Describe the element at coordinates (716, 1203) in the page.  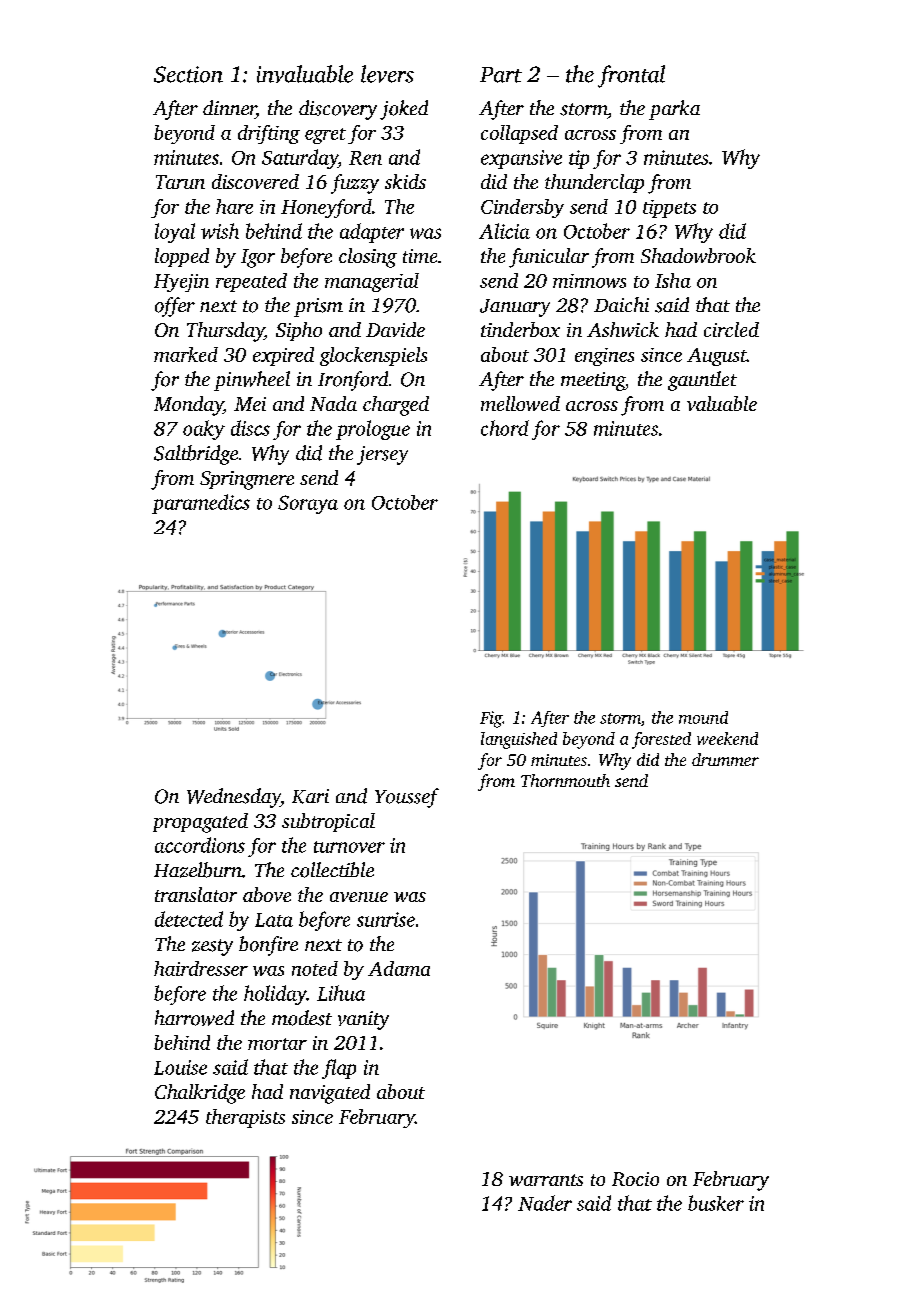
I see `busker` at that location.
